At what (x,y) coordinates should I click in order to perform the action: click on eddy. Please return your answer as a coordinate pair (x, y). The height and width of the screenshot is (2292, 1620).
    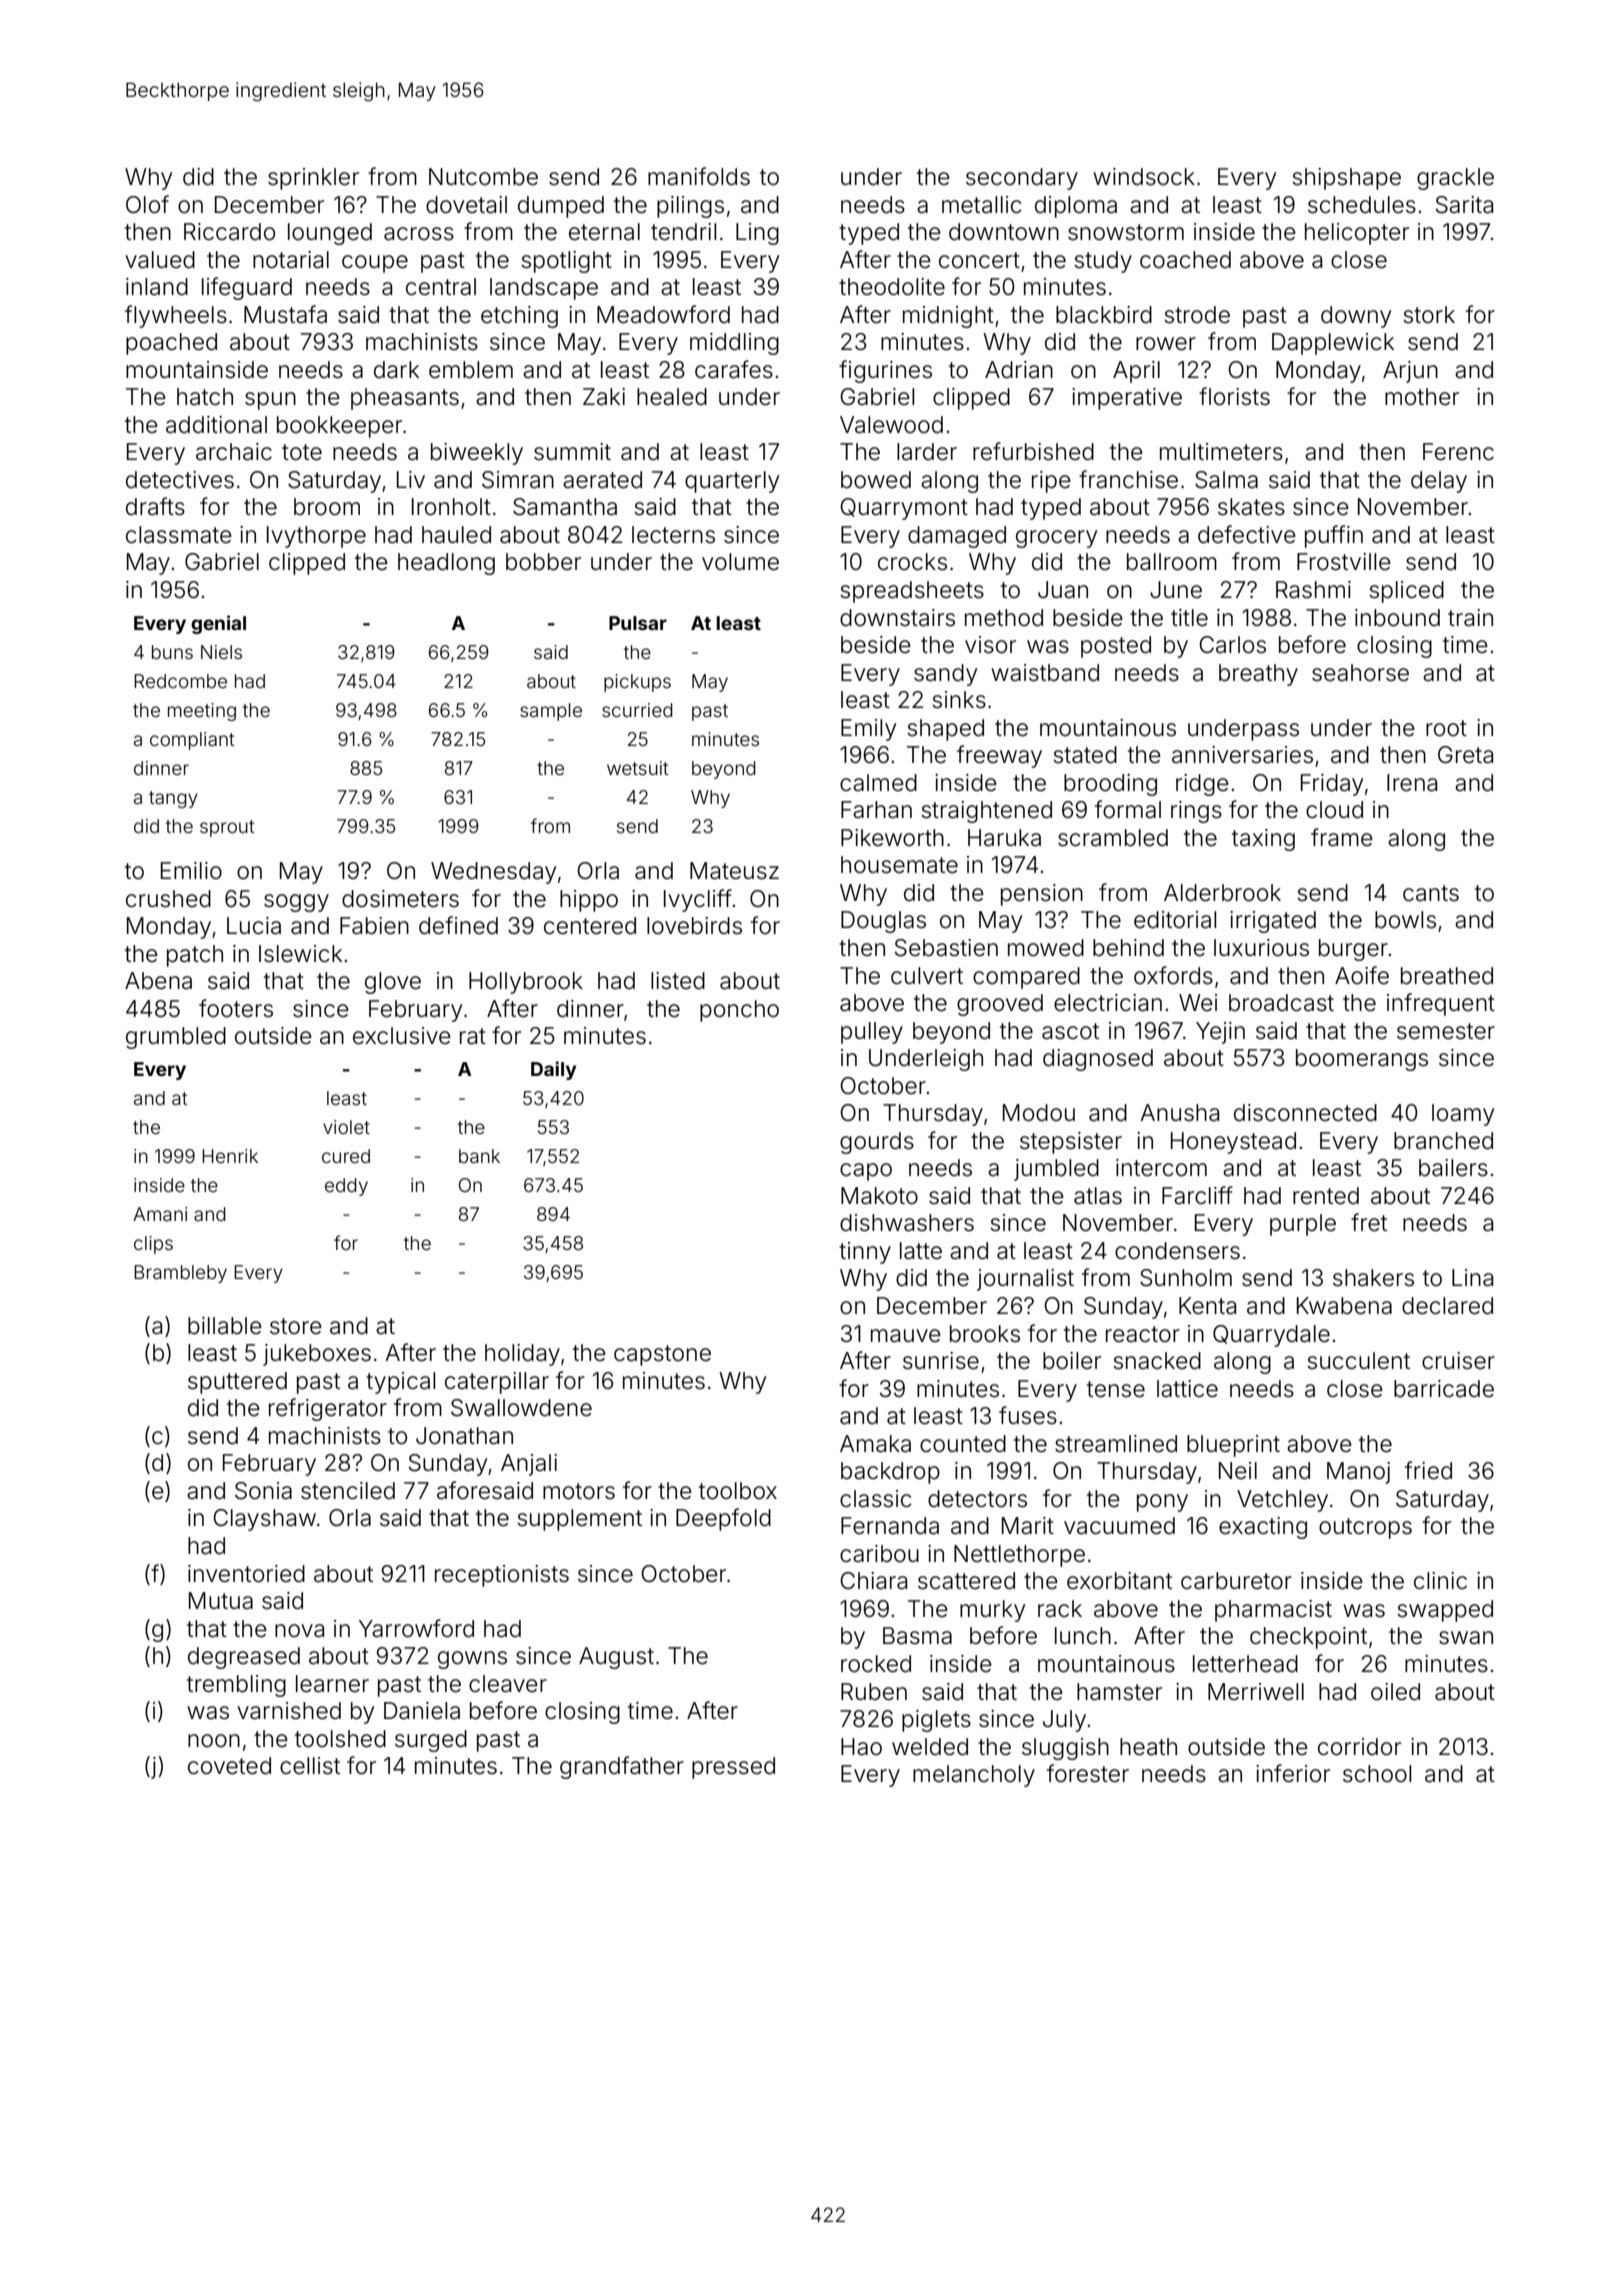
    Looking at the image, I should click on (346, 1187).
